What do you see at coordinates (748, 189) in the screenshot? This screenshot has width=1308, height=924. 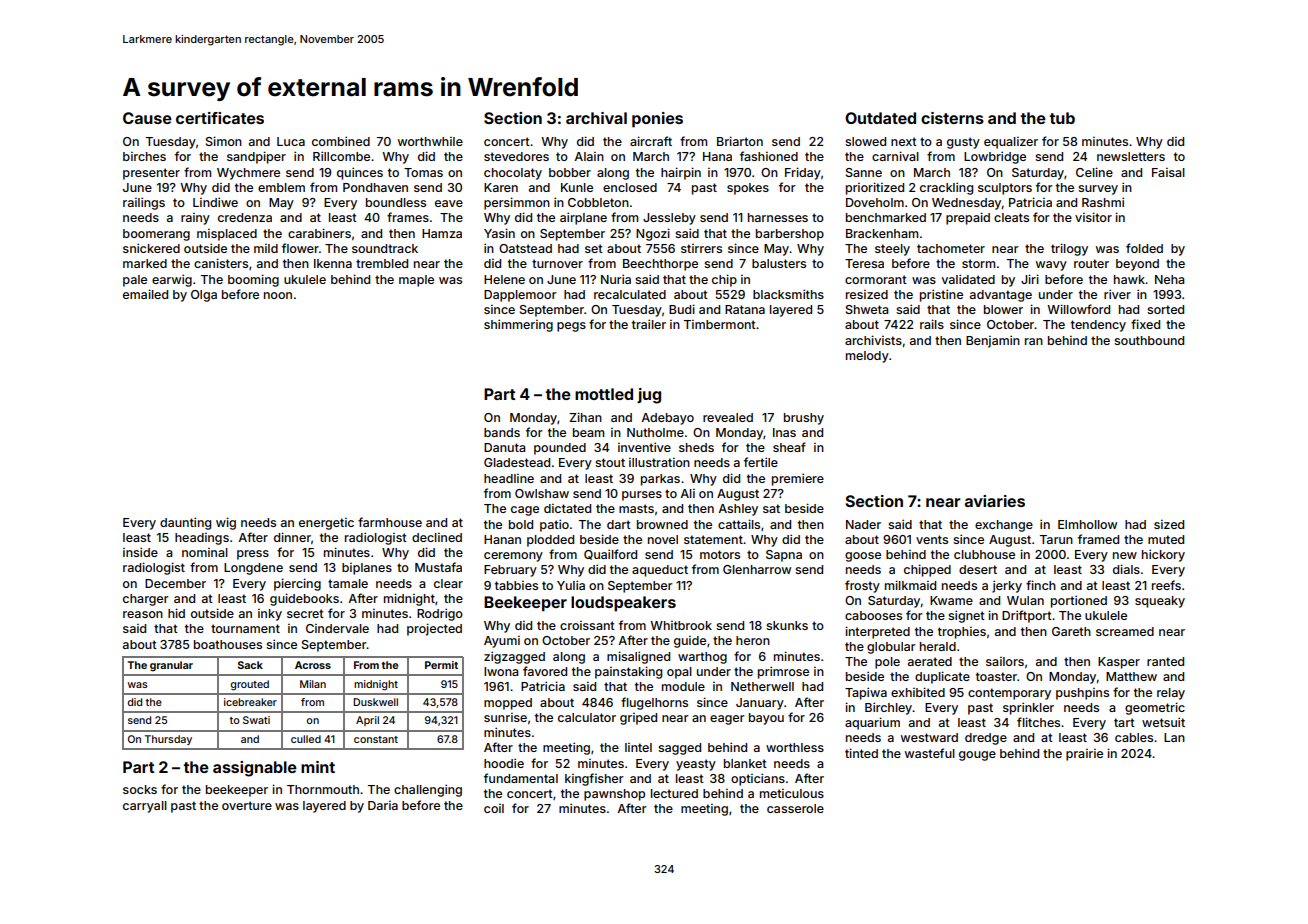 I see `spokes` at bounding box center [748, 189].
